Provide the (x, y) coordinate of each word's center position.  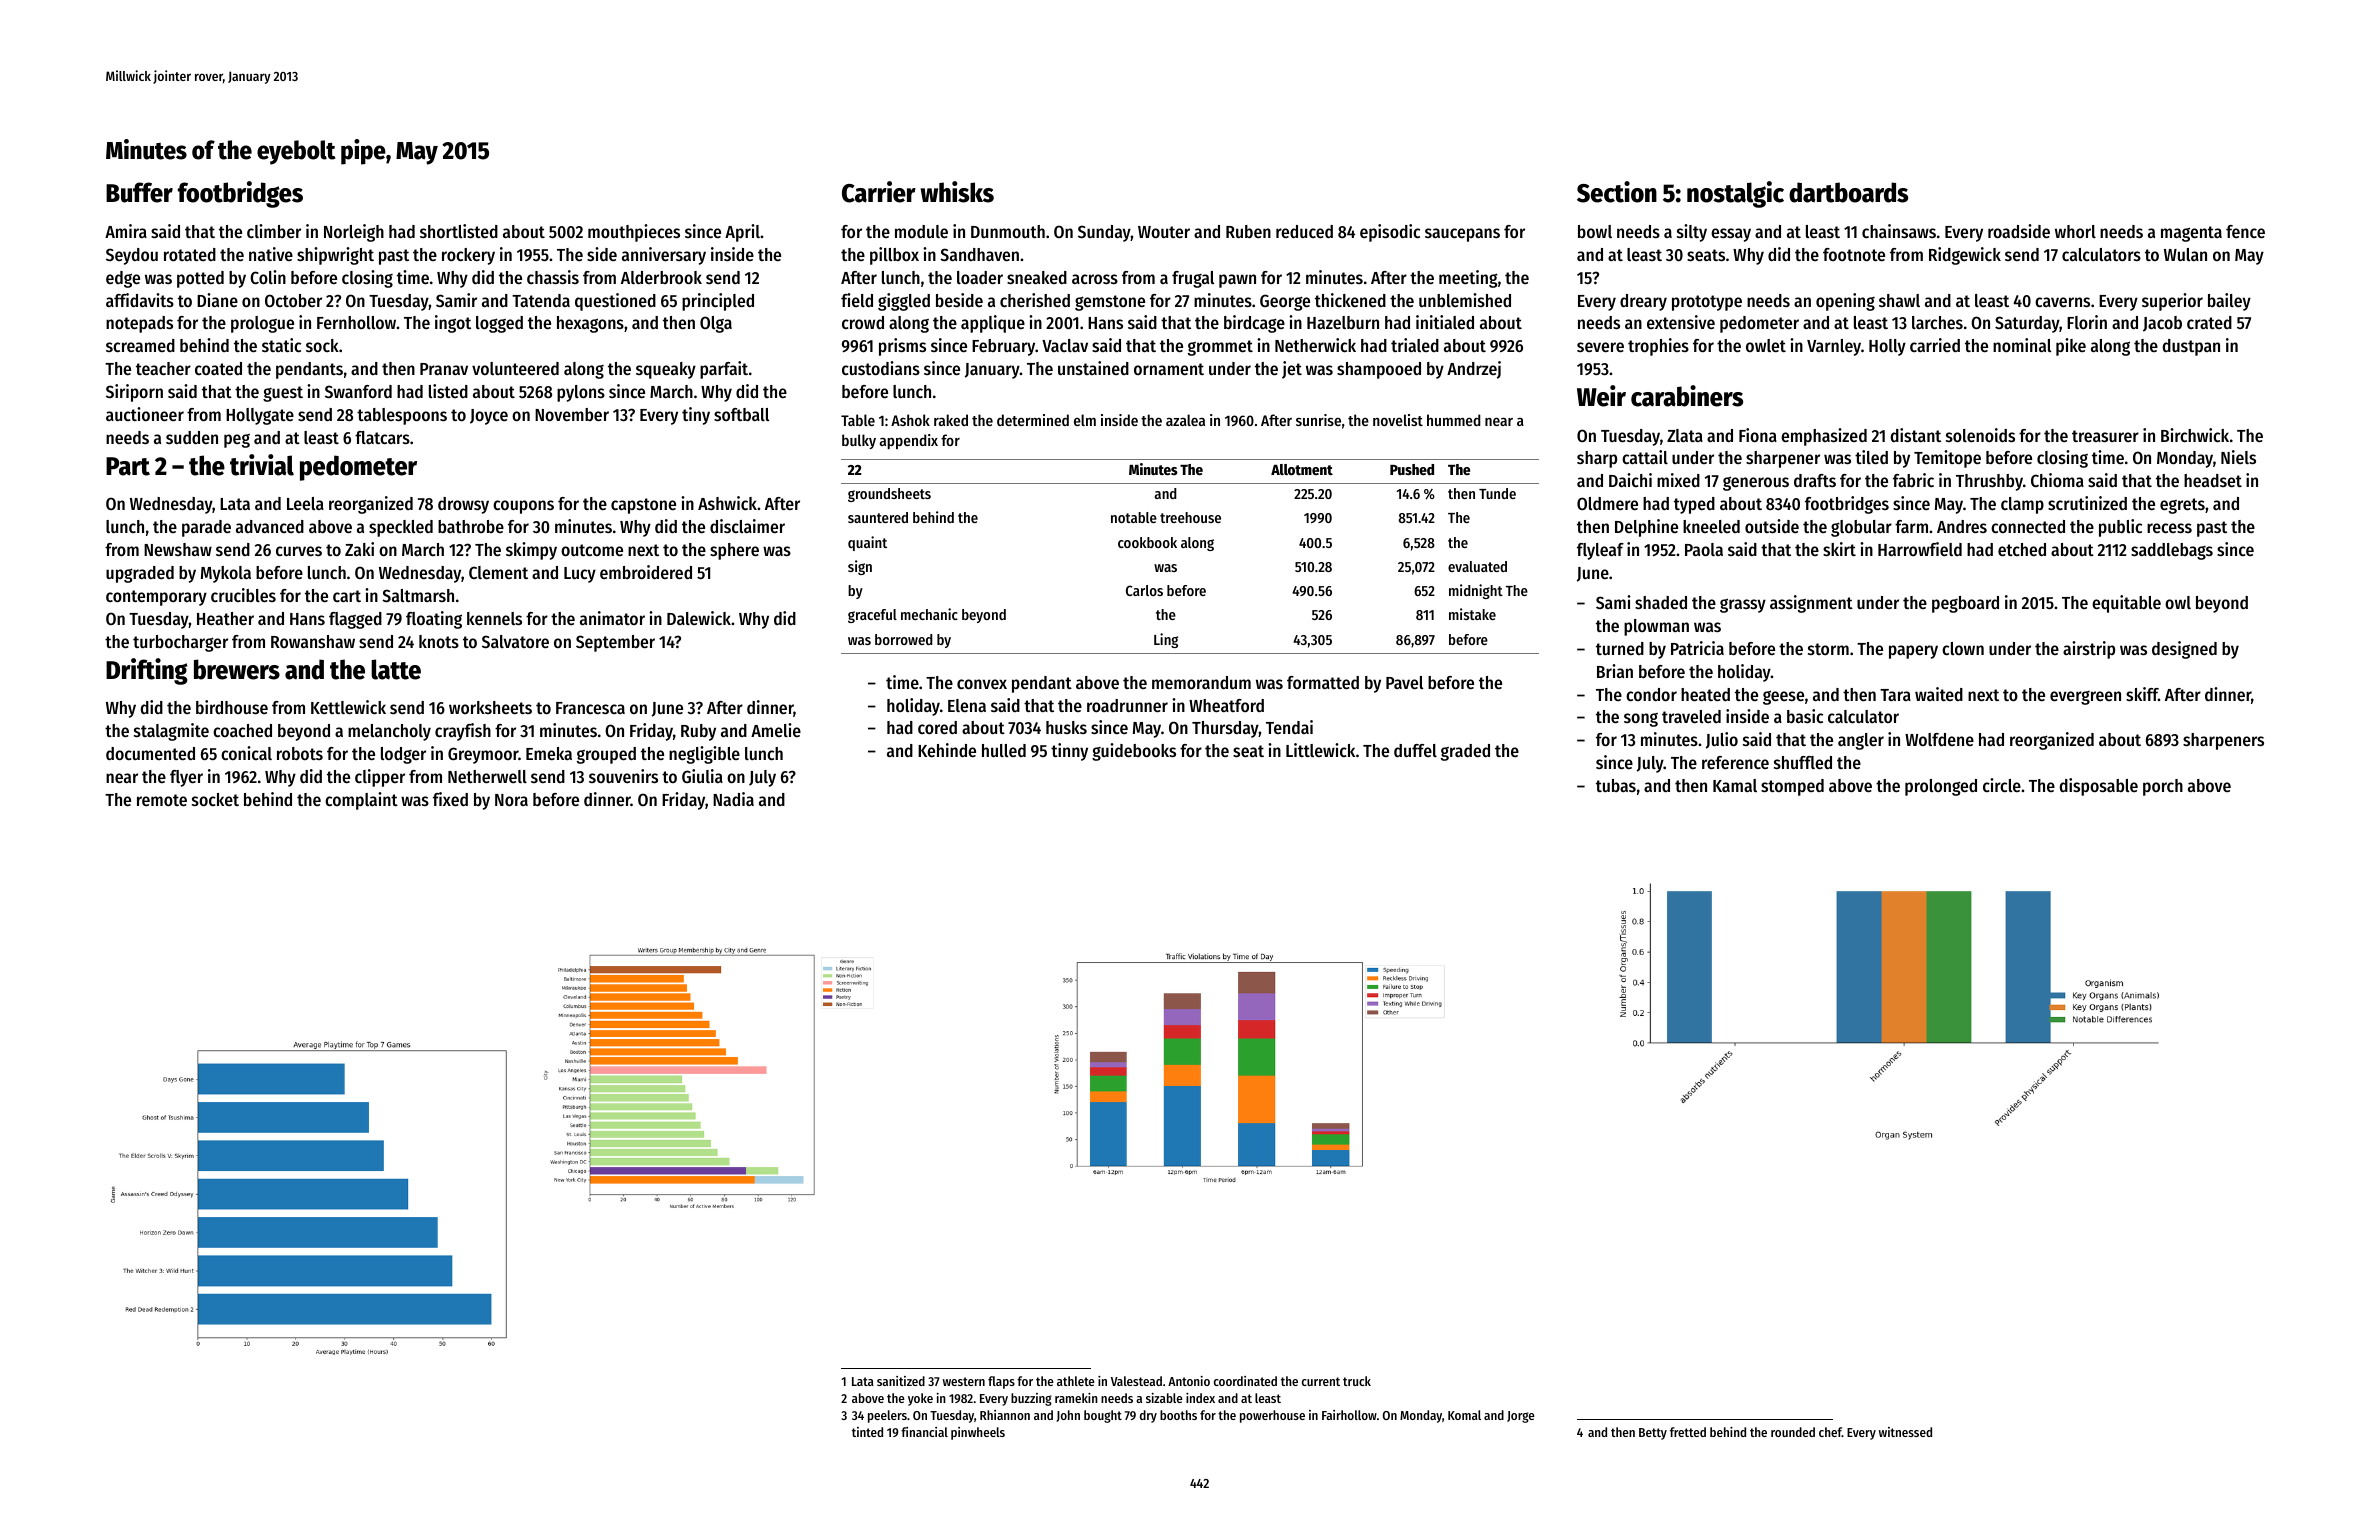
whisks (957, 192)
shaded (1661, 602)
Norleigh (354, 233)
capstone (643, 506)
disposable (2098, 787)
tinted (867, 1432)
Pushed (1412, 469)
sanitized (901, 1381)
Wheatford (1226, 705)
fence (2245, 231)
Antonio (1189, 1381)
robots (300, 753)
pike (2071, 347)
